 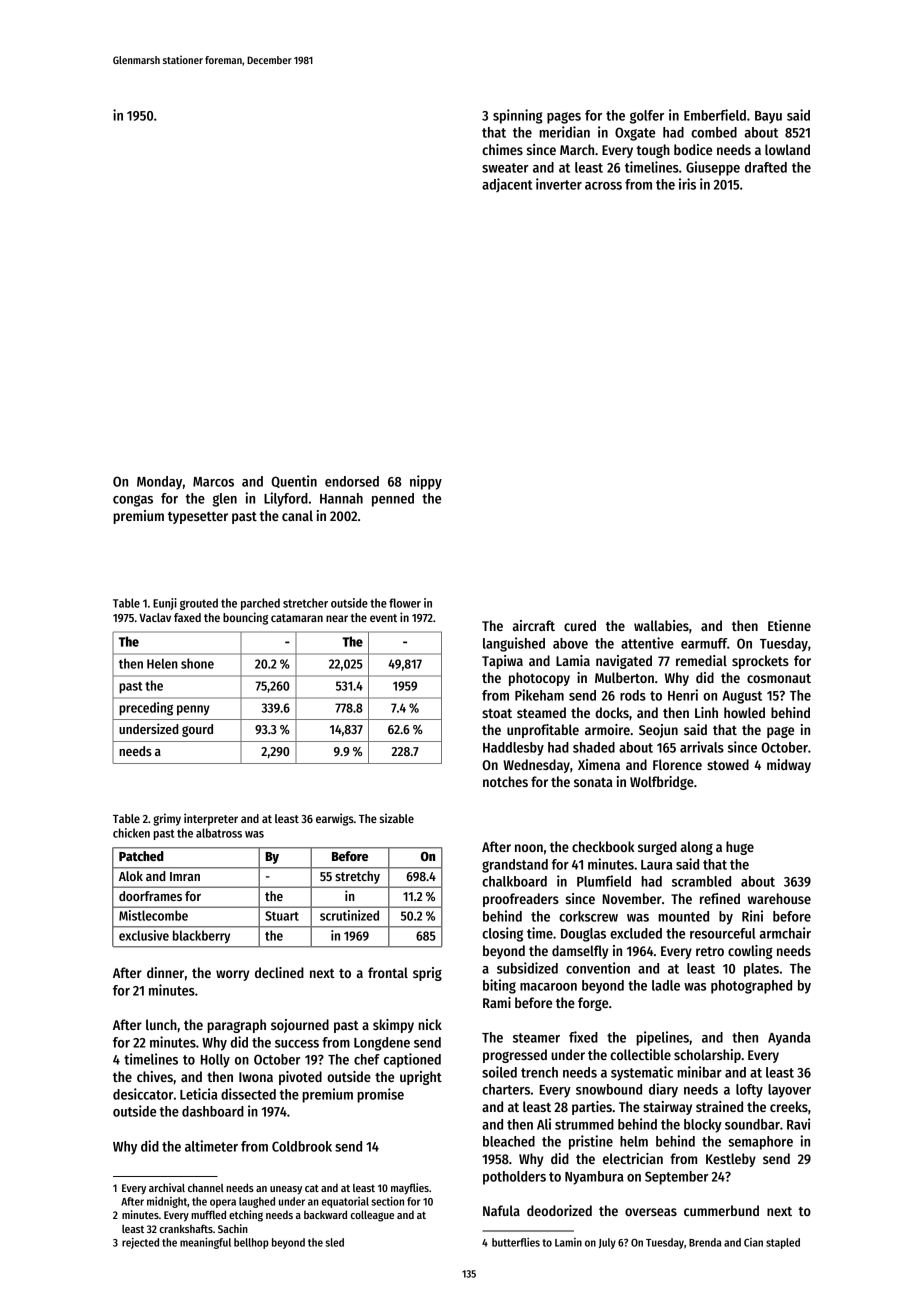 I want to click on warehouse, so click(x=779, y=898).
